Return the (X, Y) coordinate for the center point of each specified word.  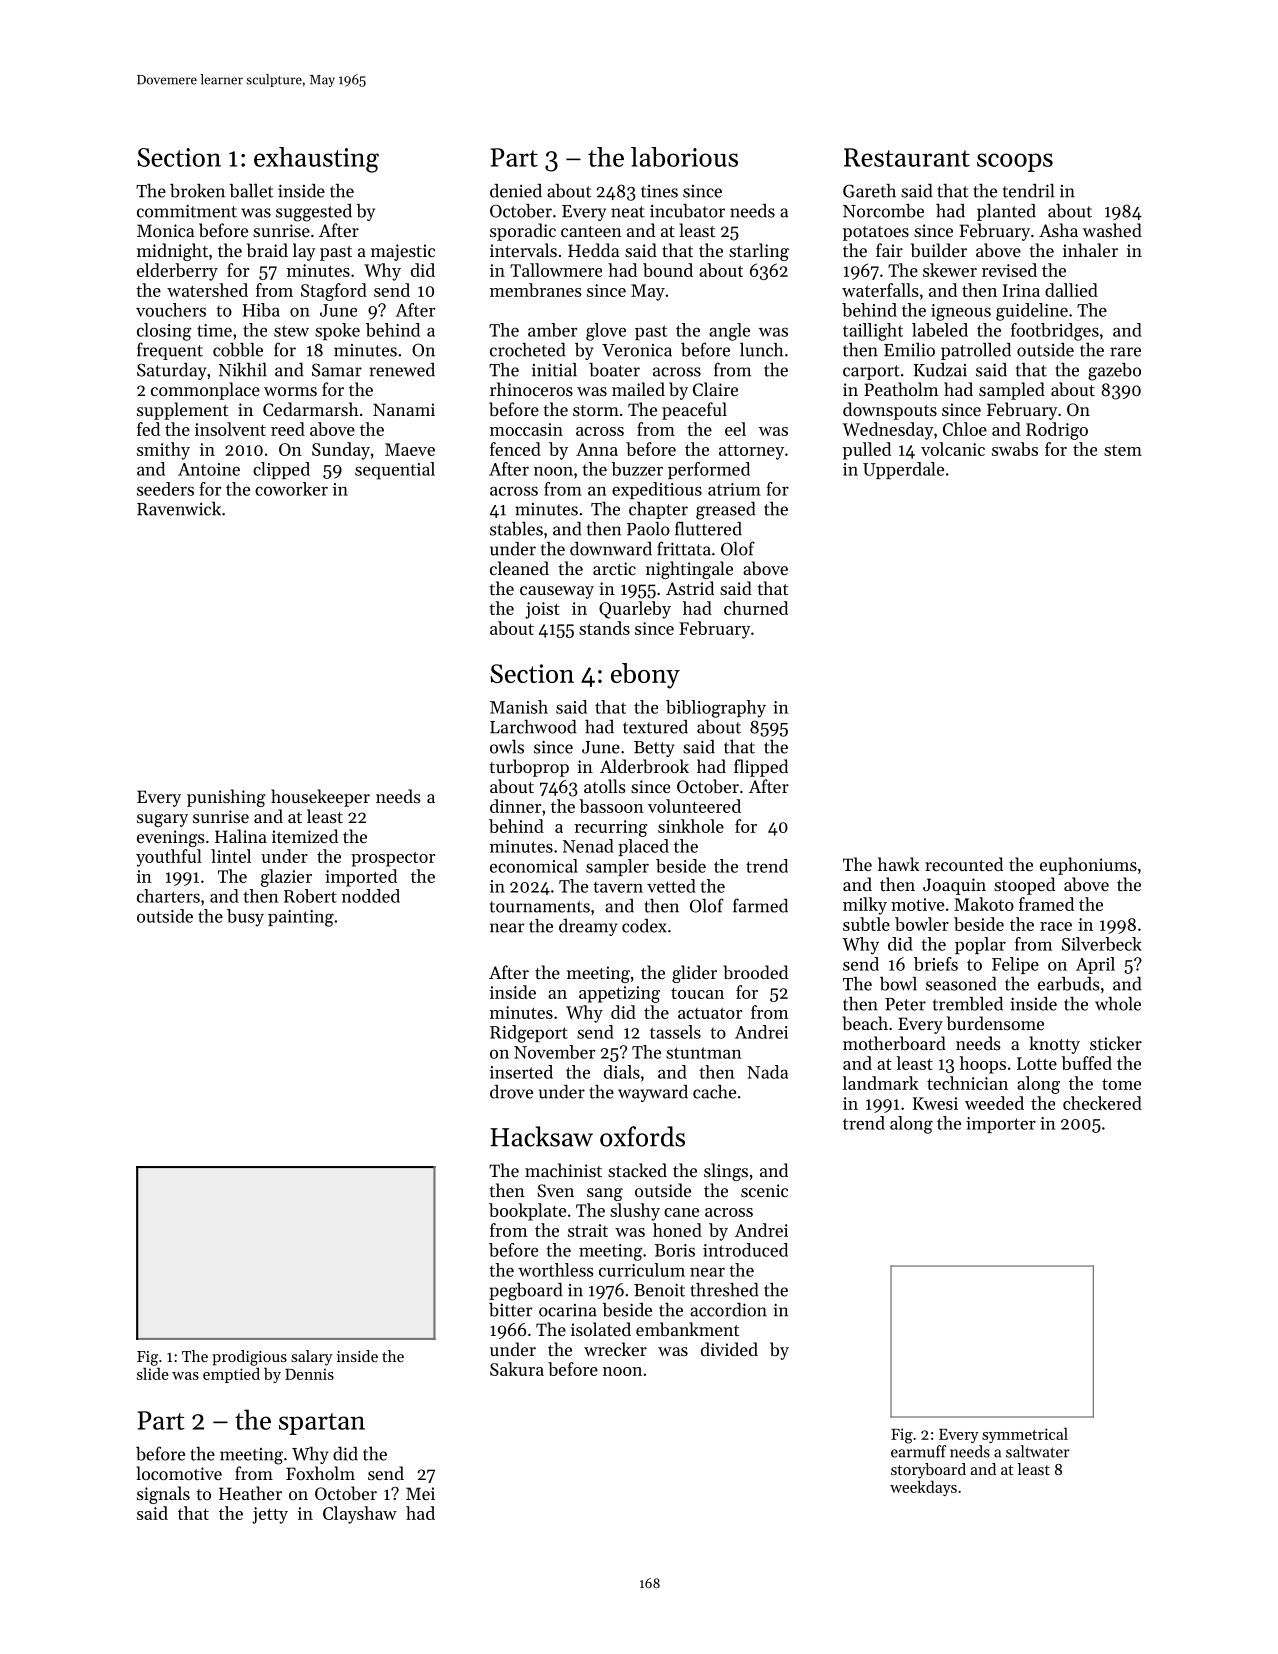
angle (729, 332)
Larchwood (533, 727)
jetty (270, 1515)
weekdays (923, 1488)
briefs (936, 964)
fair (889, 250)
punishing (226, 798)
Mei (420, 1493)
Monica (165, 230)
